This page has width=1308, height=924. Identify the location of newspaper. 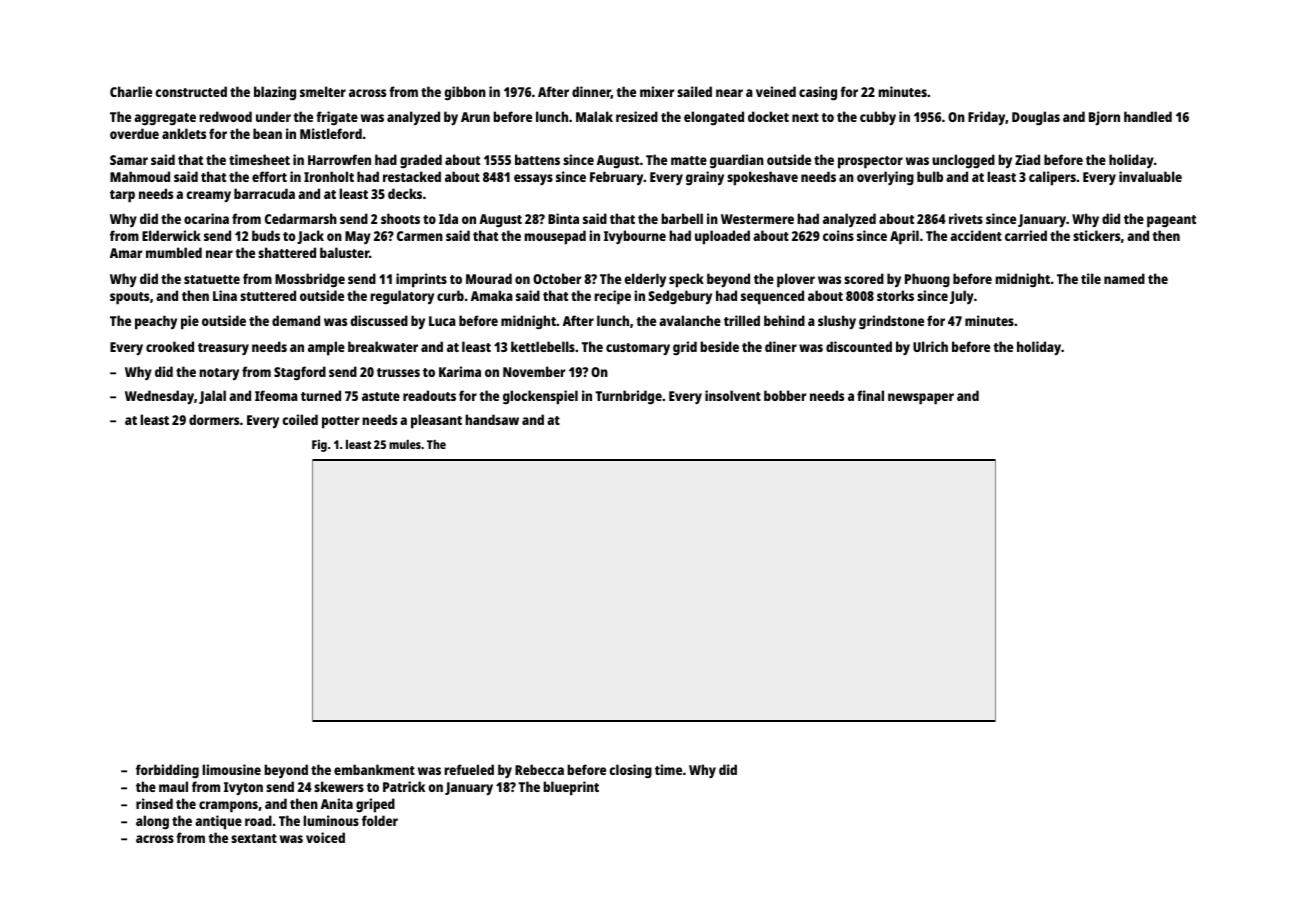
(921, 399).
